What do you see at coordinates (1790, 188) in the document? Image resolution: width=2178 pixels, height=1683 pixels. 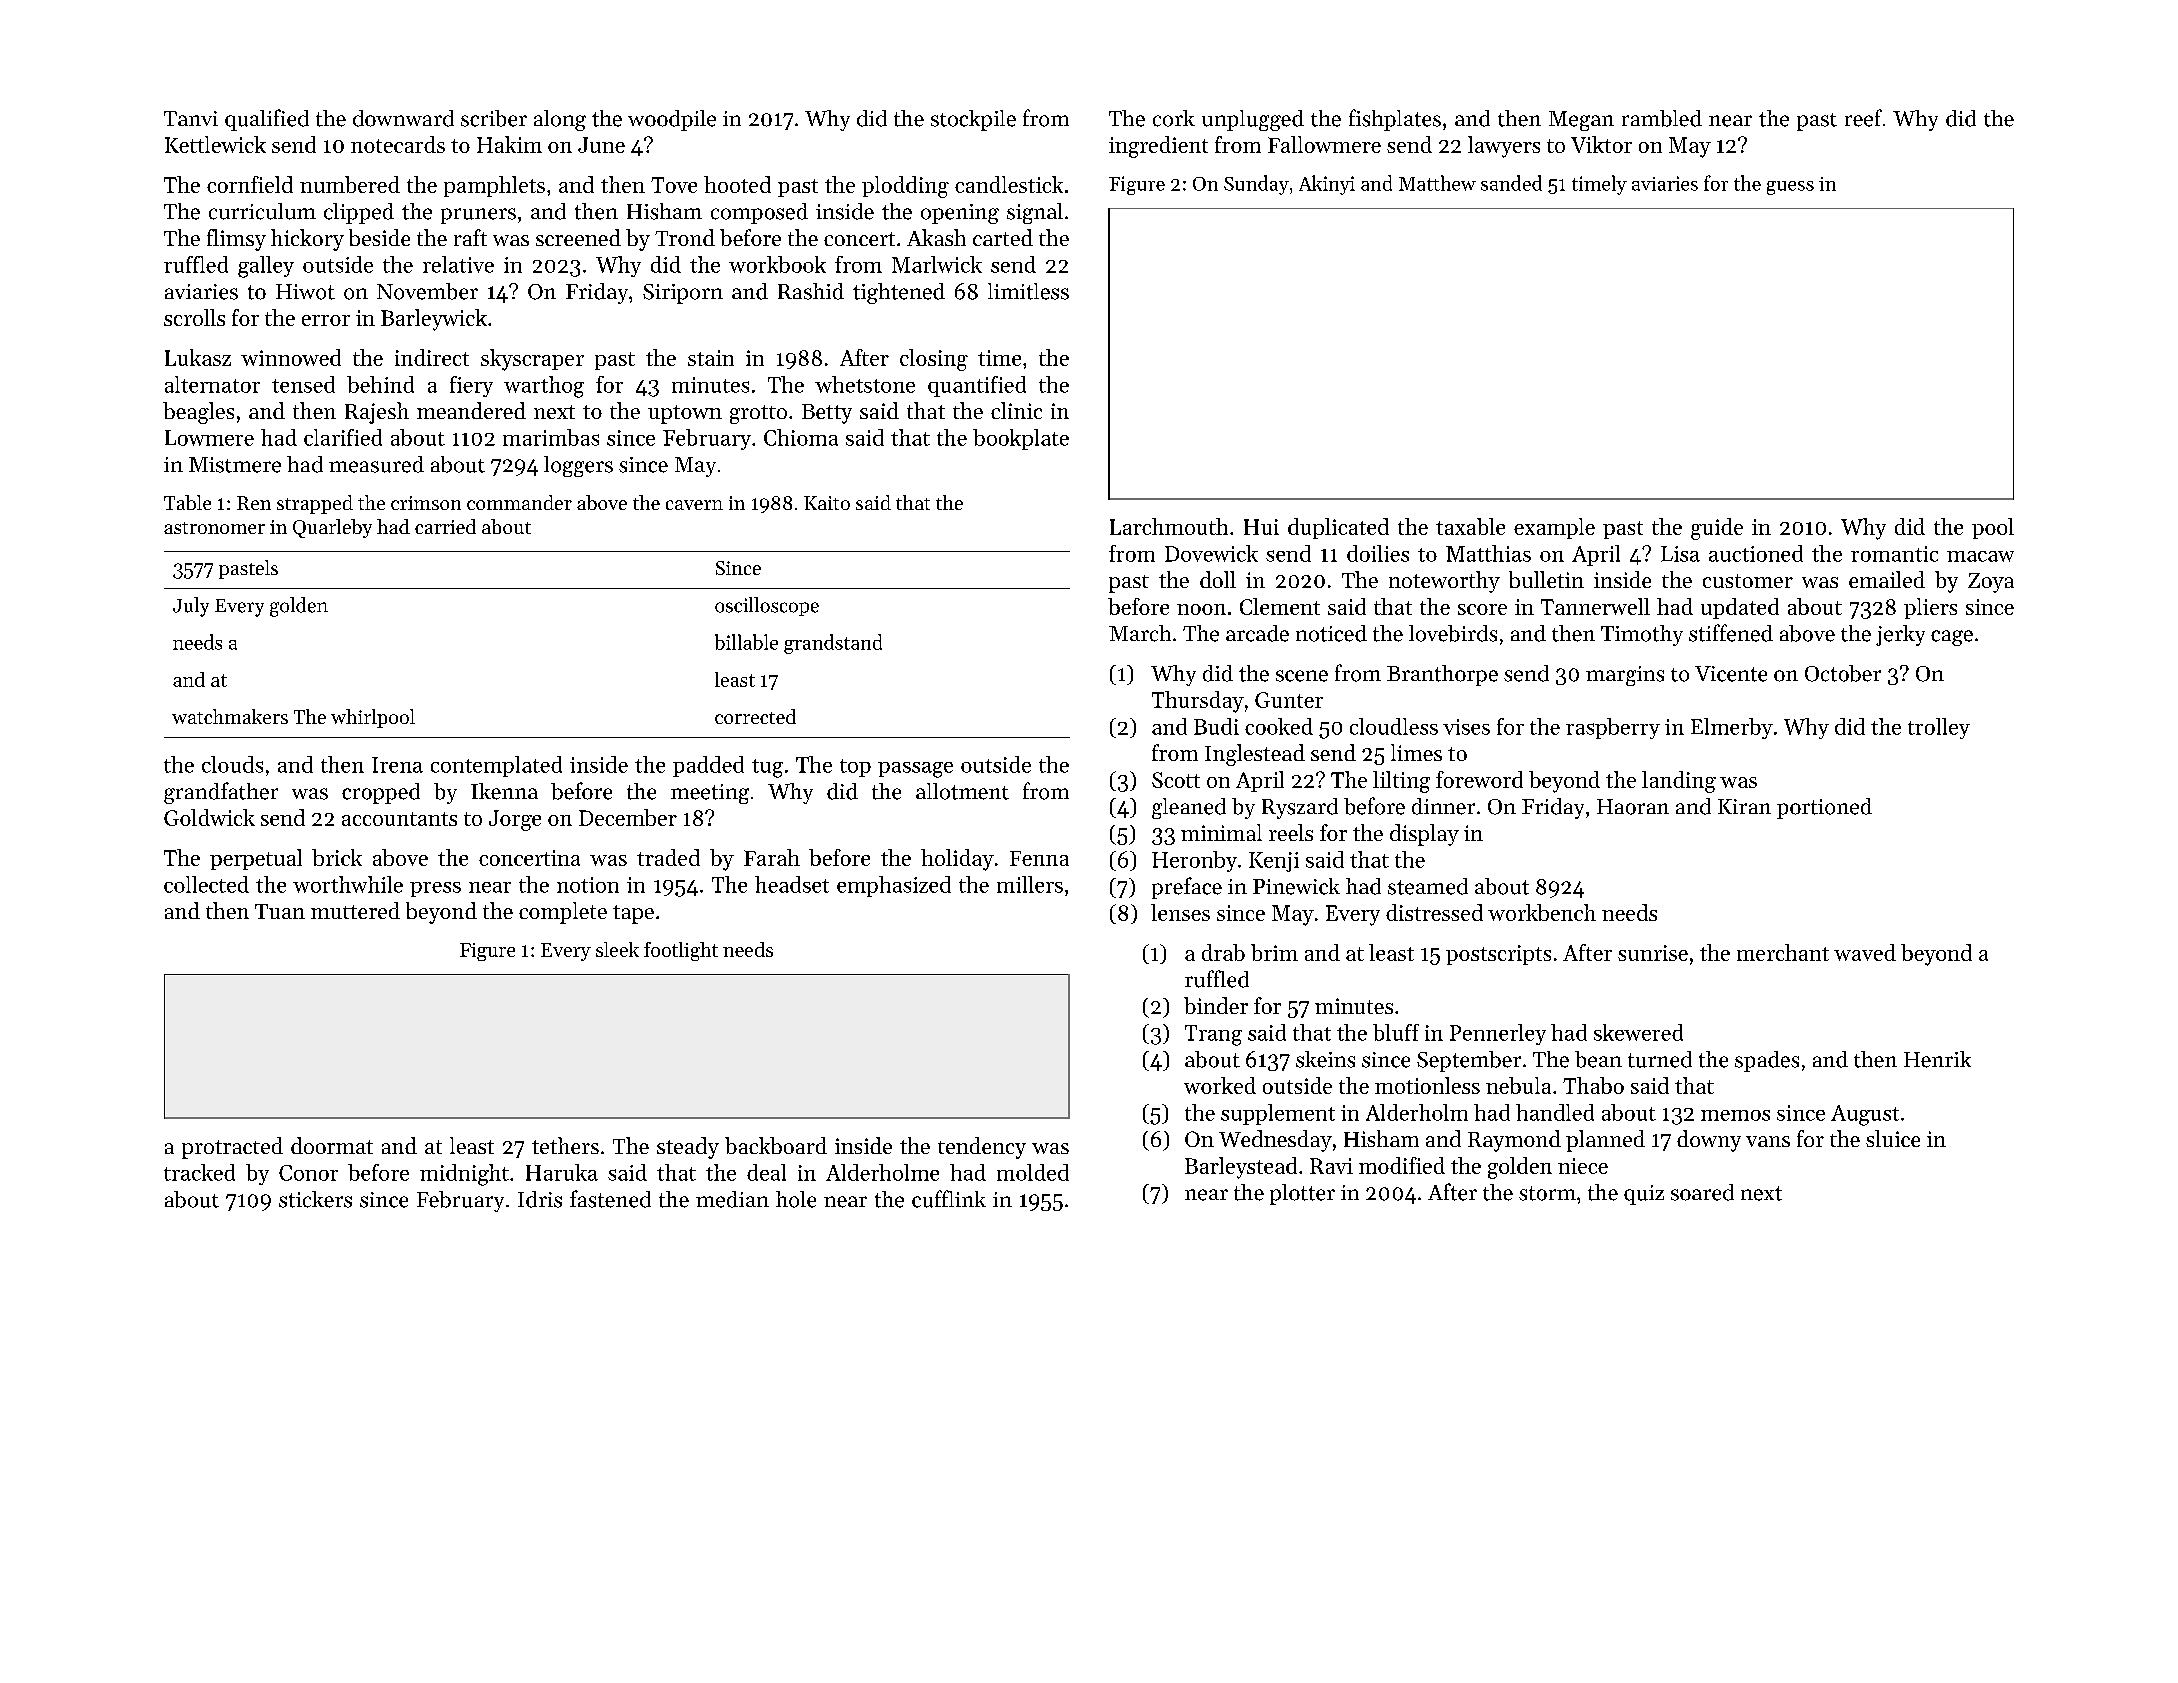 I see `guess` at bounding box center [1790, 188].
